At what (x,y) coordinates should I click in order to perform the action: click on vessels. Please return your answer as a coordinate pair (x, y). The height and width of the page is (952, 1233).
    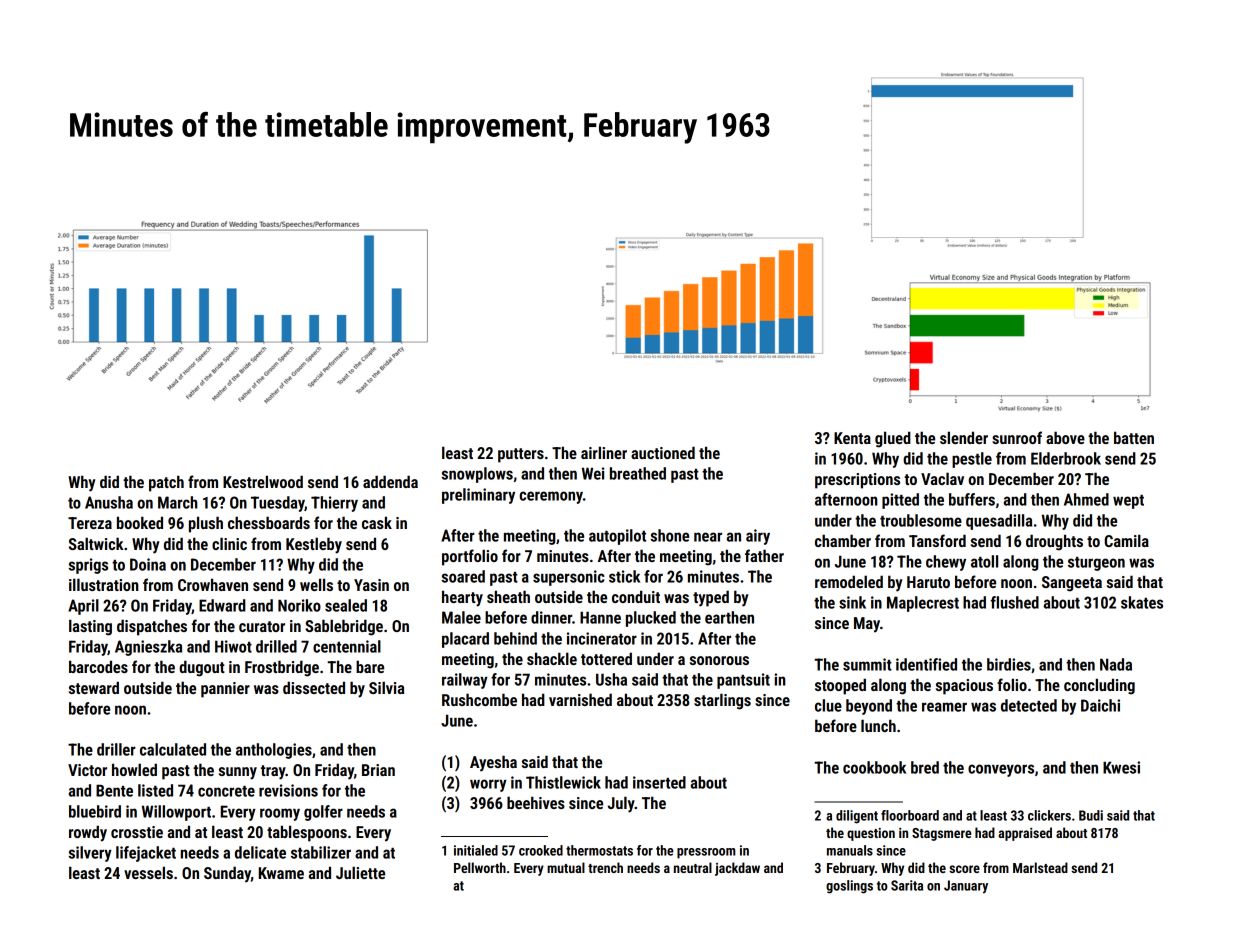
    Looking at the image, I should click on (148, 872).
